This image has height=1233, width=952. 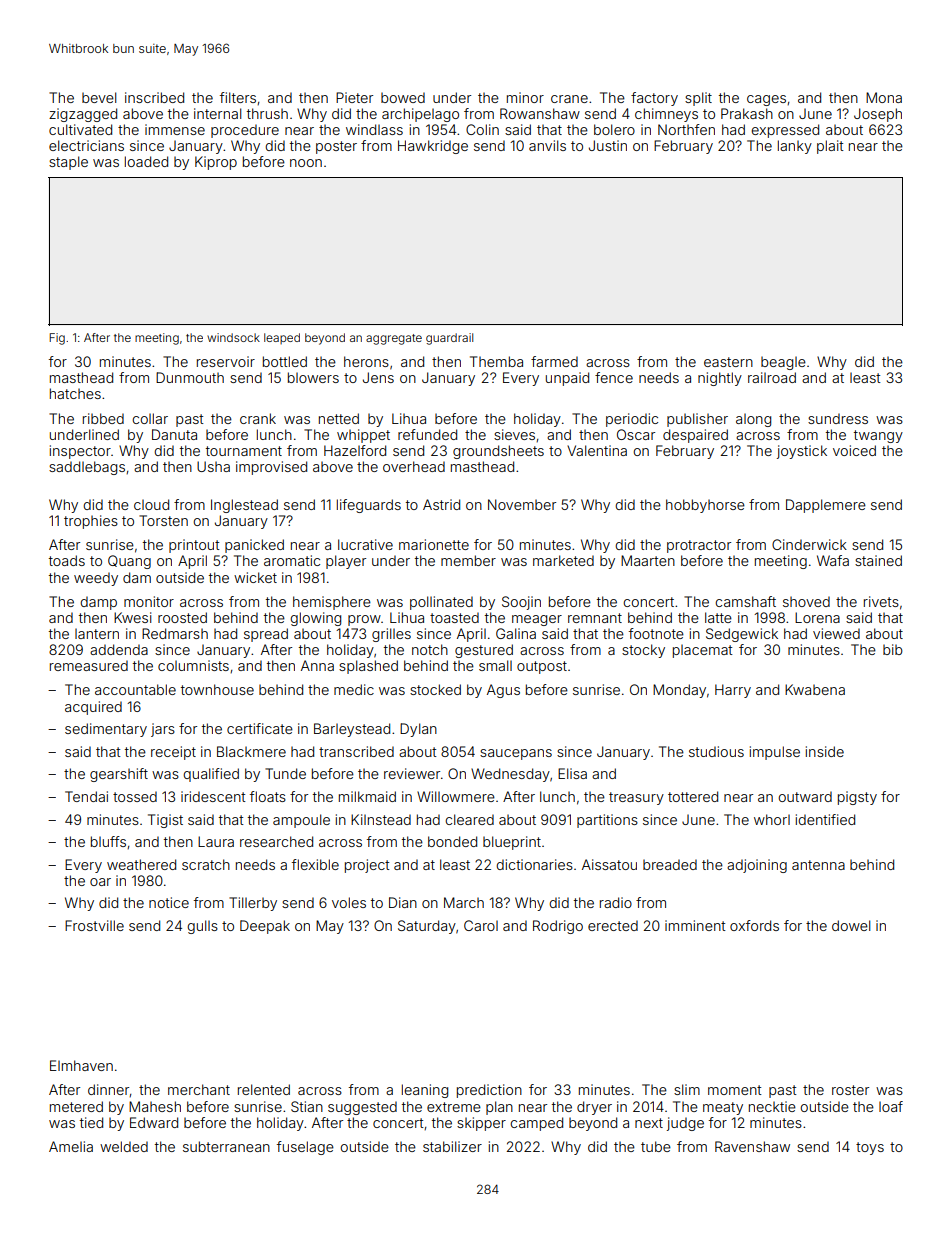 What do you see at coordinates (427, 927) in the image?
I see `Saturday` at bounding box center [427, 927].
